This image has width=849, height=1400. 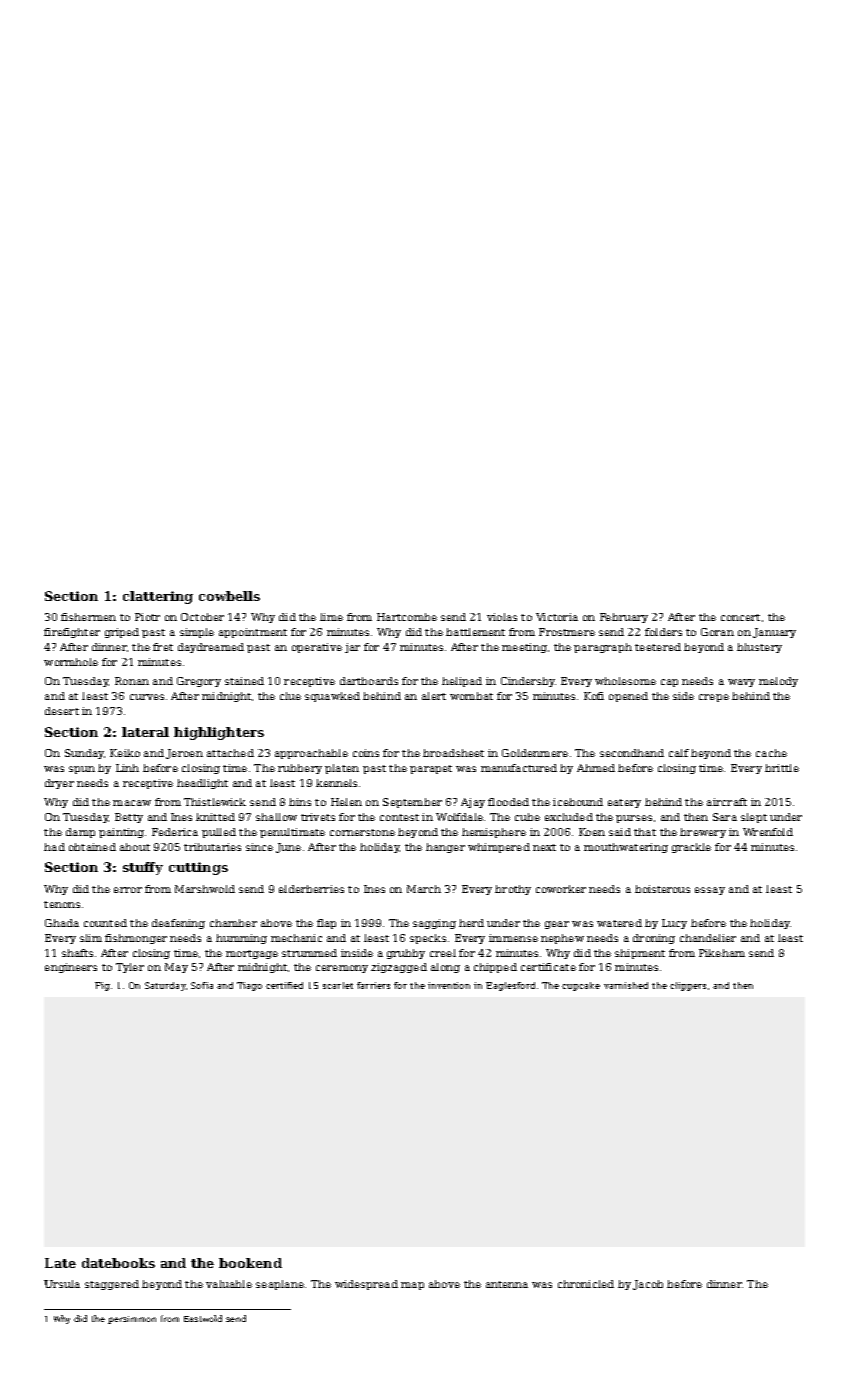 What do you see at coordinates (449, 985) in the image?
I see `invention` at bounding box center [449, 985].
